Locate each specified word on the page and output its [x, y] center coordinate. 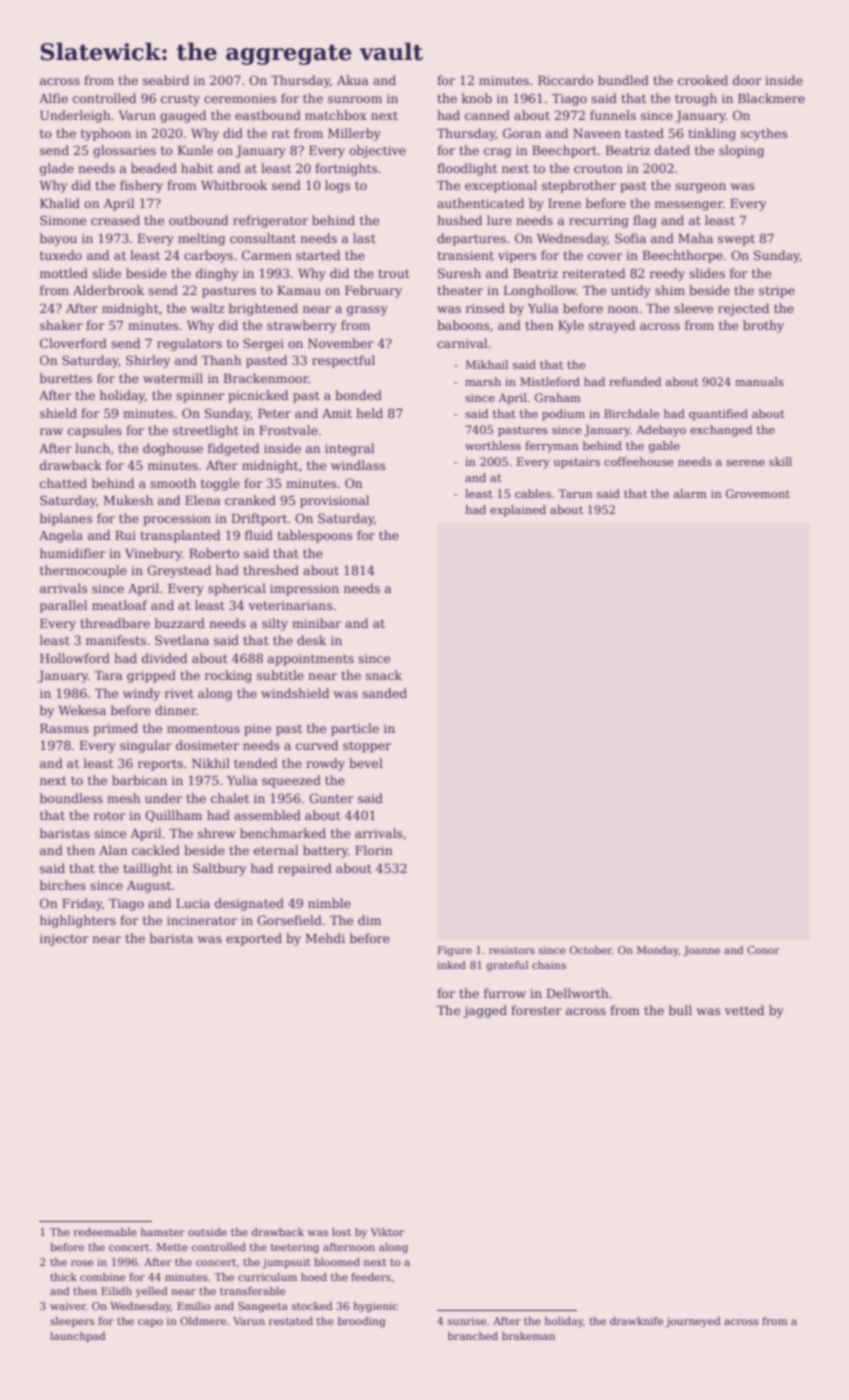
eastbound [268, 115]
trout [394, 273]
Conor [763, 950]
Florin [373, 850]
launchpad [78, 1337]
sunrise [467, 1321]
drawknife [636, 1321]
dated [672, 150]
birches [63, 885]
